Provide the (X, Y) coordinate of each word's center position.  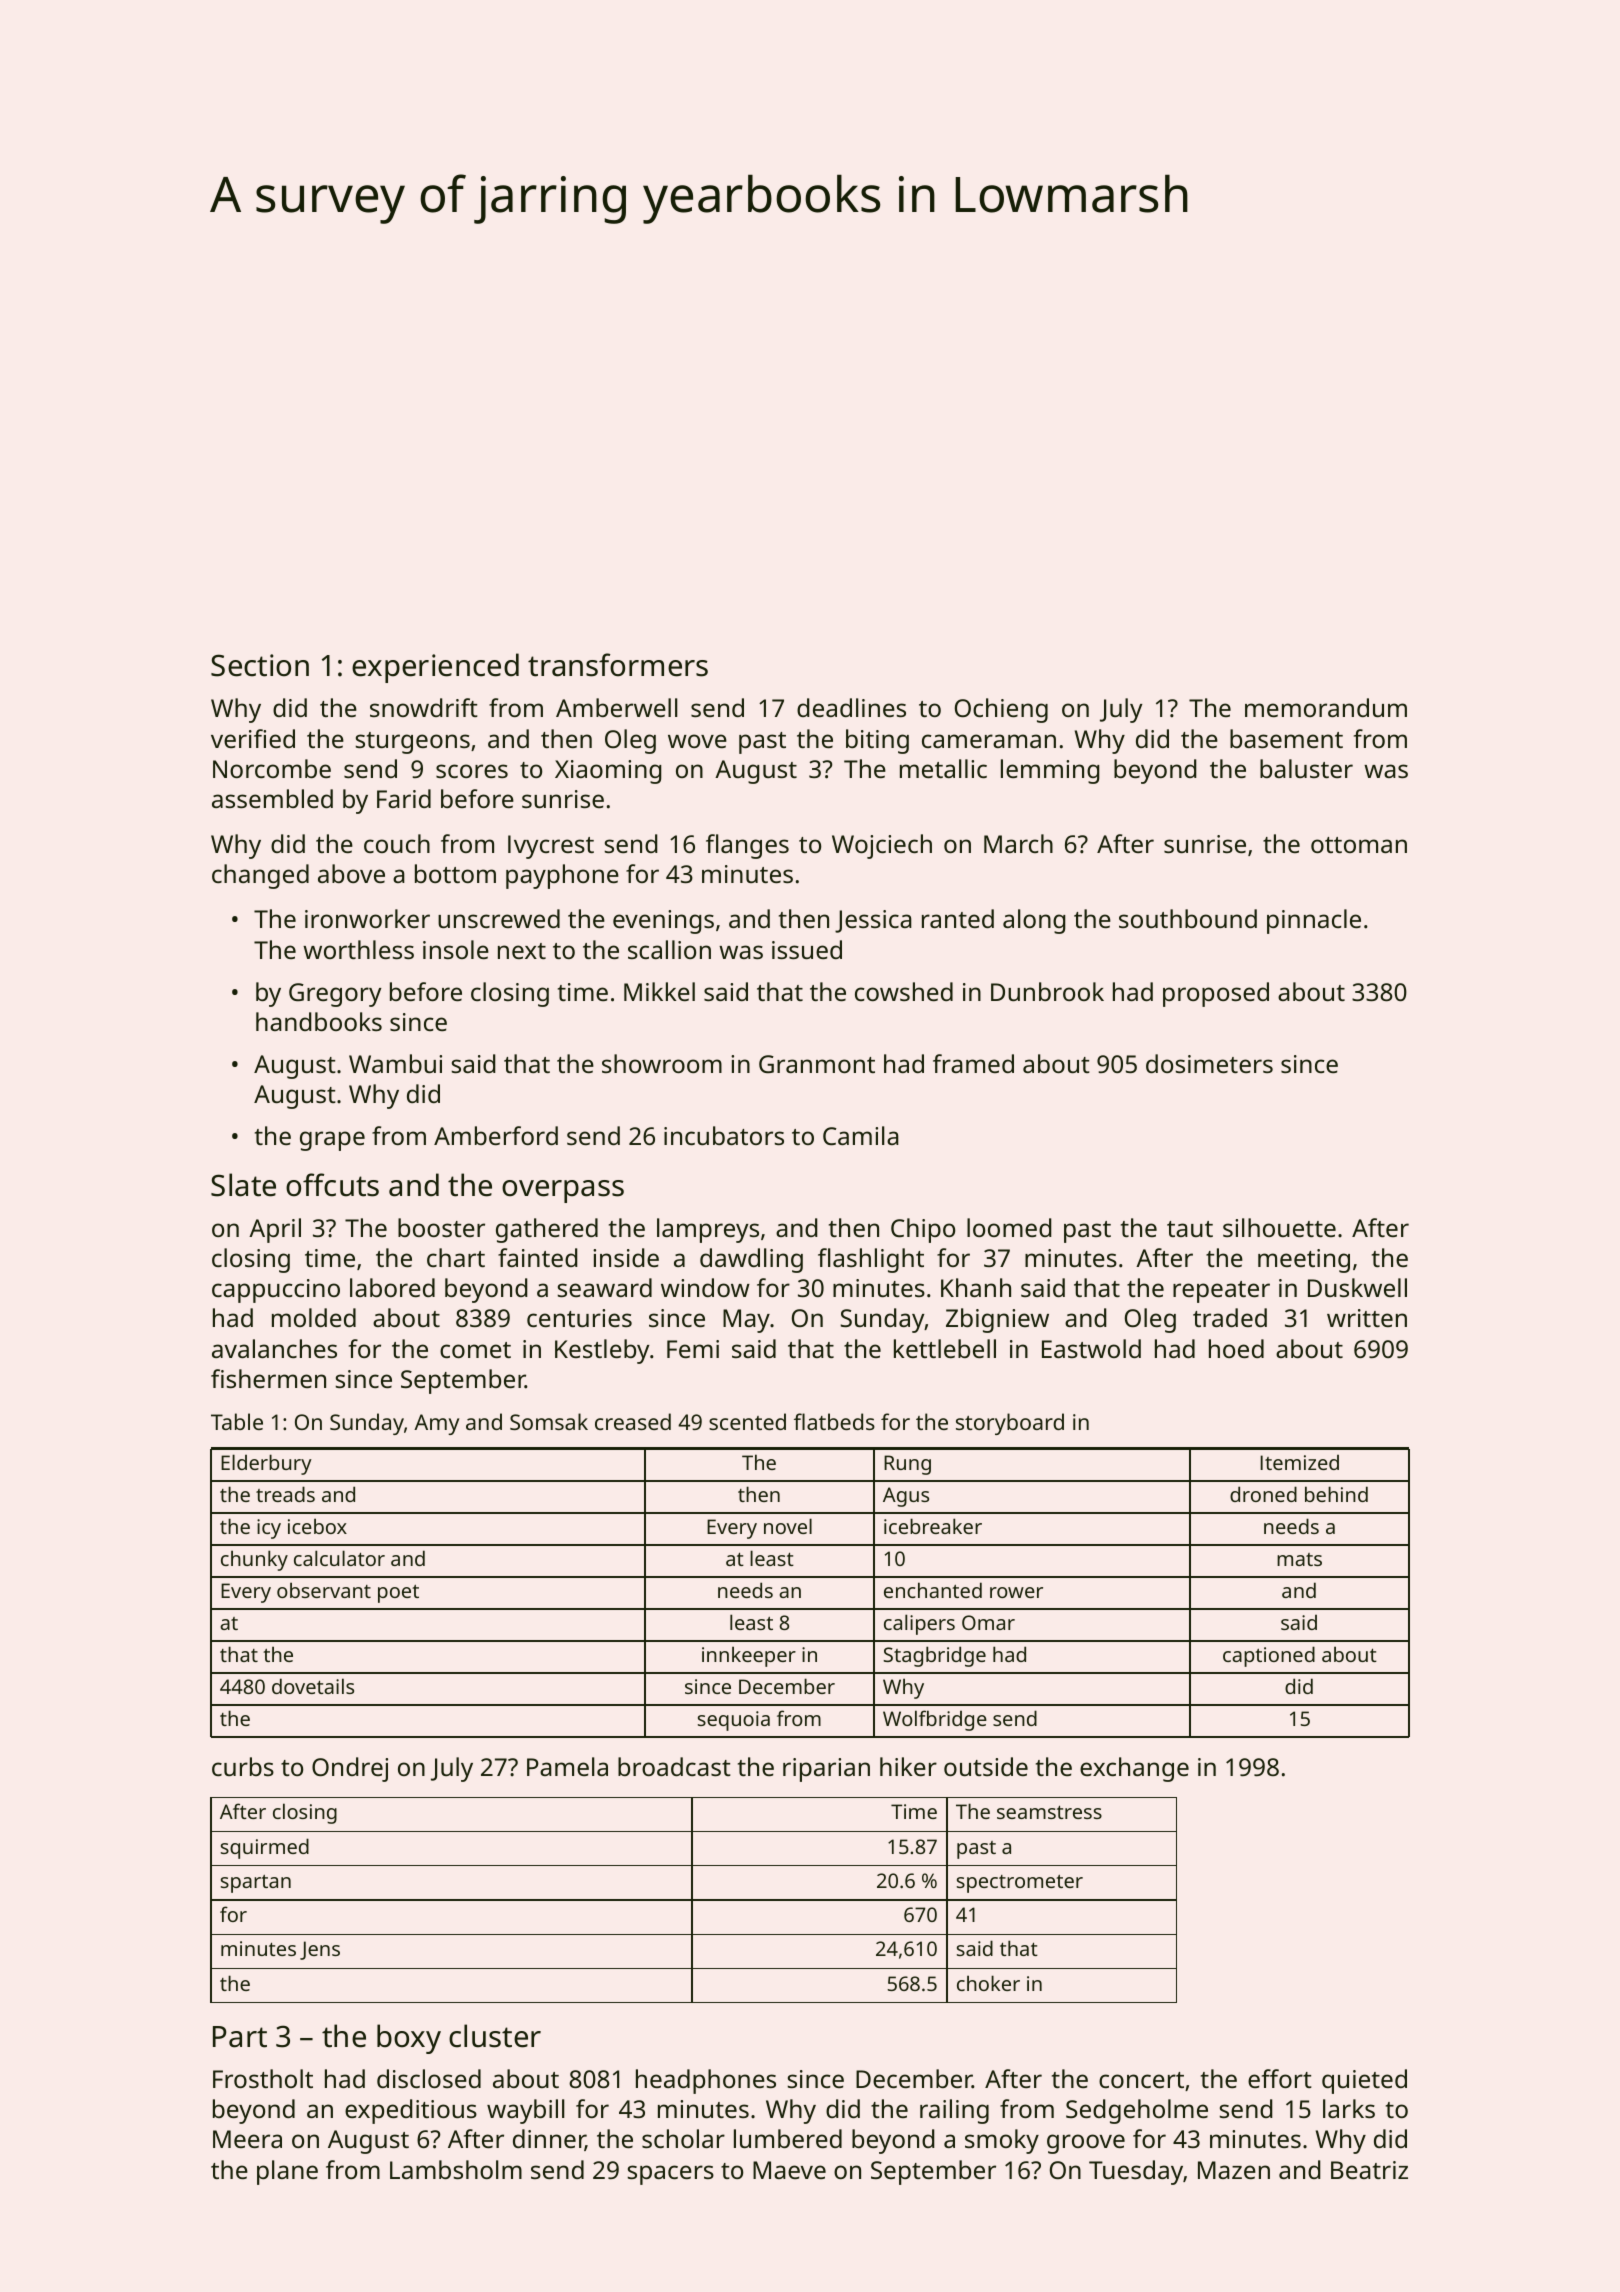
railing (954, 2111)
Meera (247, 2139)
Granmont (817, 1064)
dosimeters (1209, 1063)
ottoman (1359, 845)
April (275, 1230)
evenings (663, 922)
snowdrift (424, 707)
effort (1280, 2078)
